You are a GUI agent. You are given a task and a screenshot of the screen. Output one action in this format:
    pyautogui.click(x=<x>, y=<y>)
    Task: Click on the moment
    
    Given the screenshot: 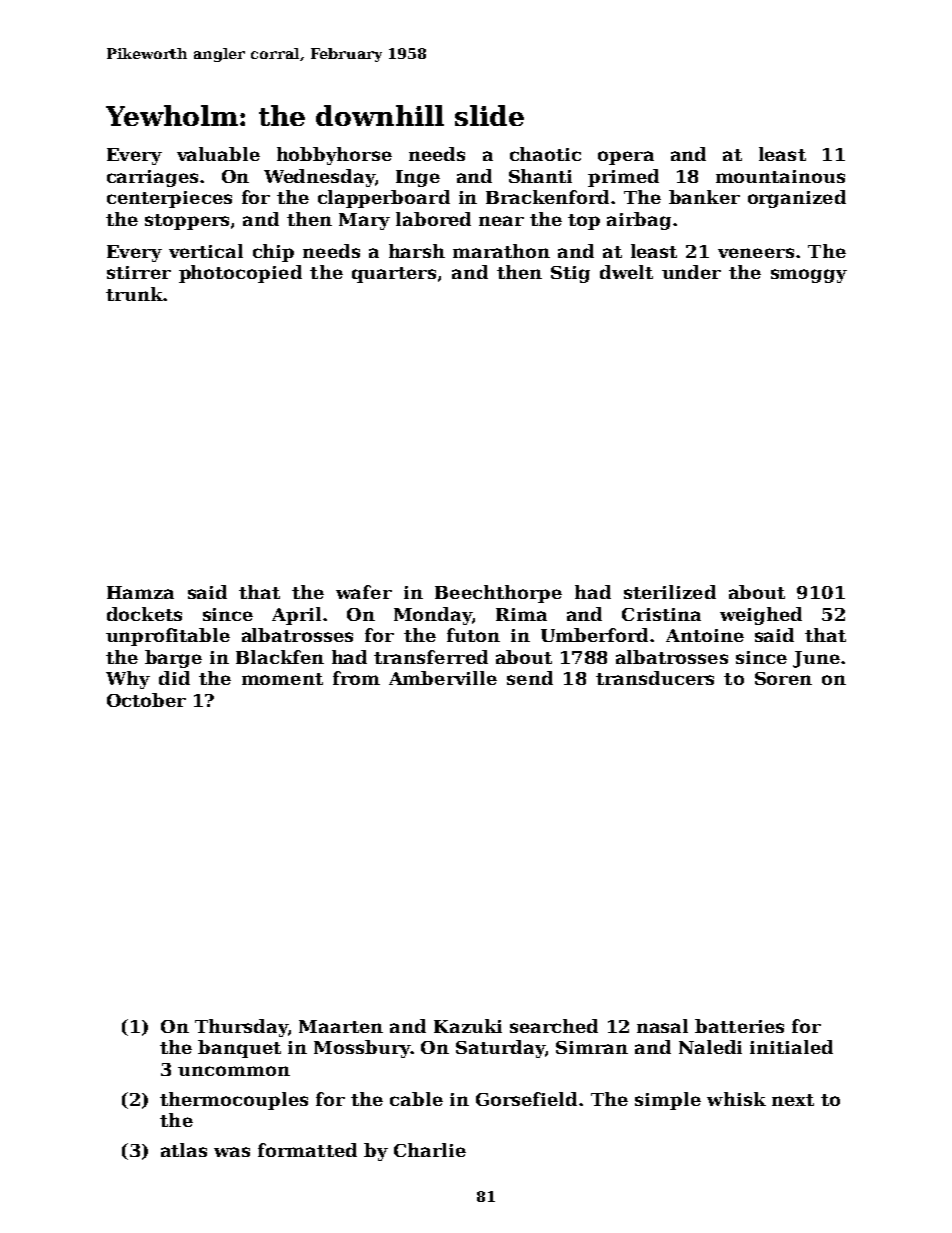 What is the action you would take?
    pyautogui.click(x=282, y=679)
